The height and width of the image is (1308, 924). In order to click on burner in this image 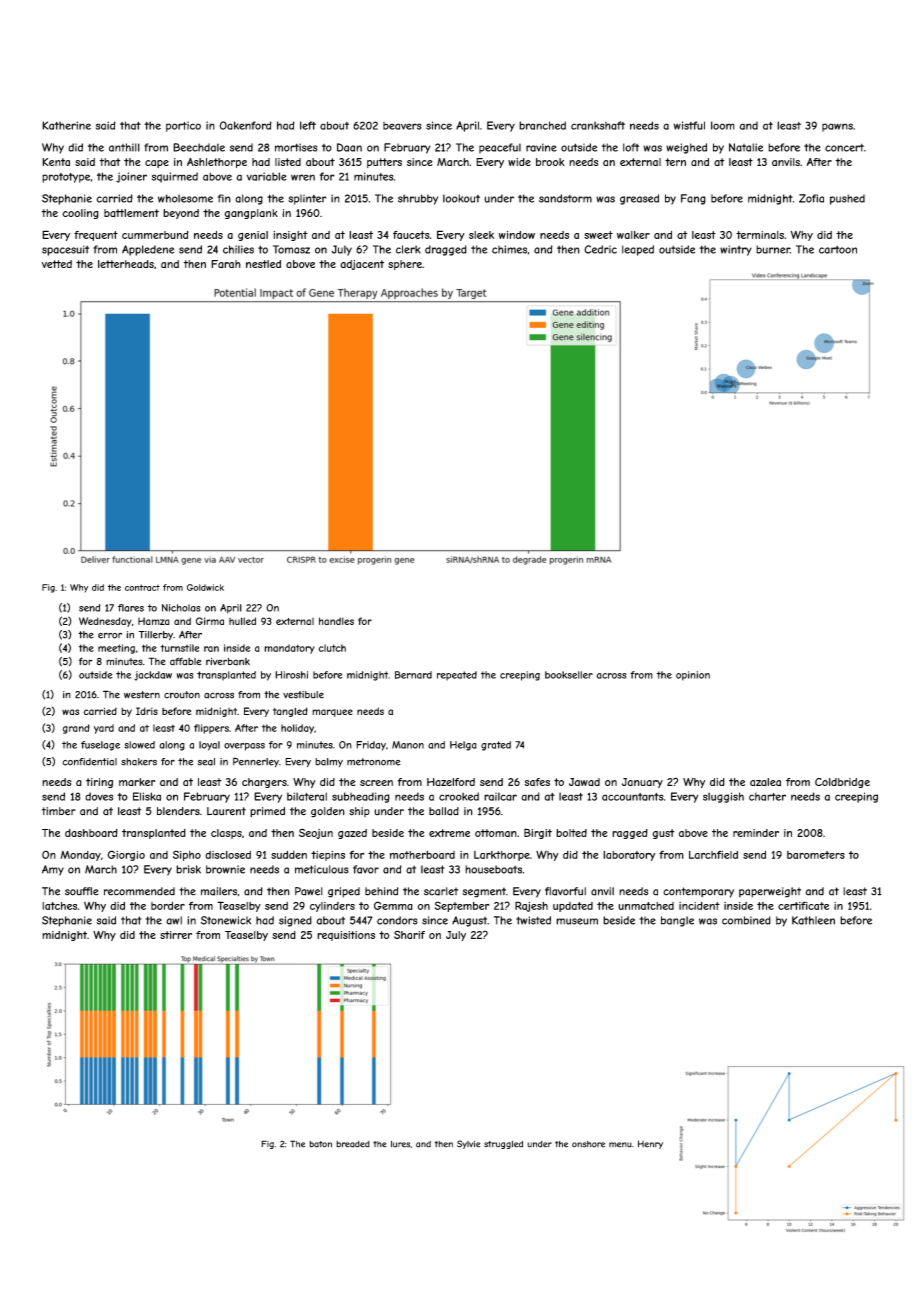, I will do `click(773, 249)`.
